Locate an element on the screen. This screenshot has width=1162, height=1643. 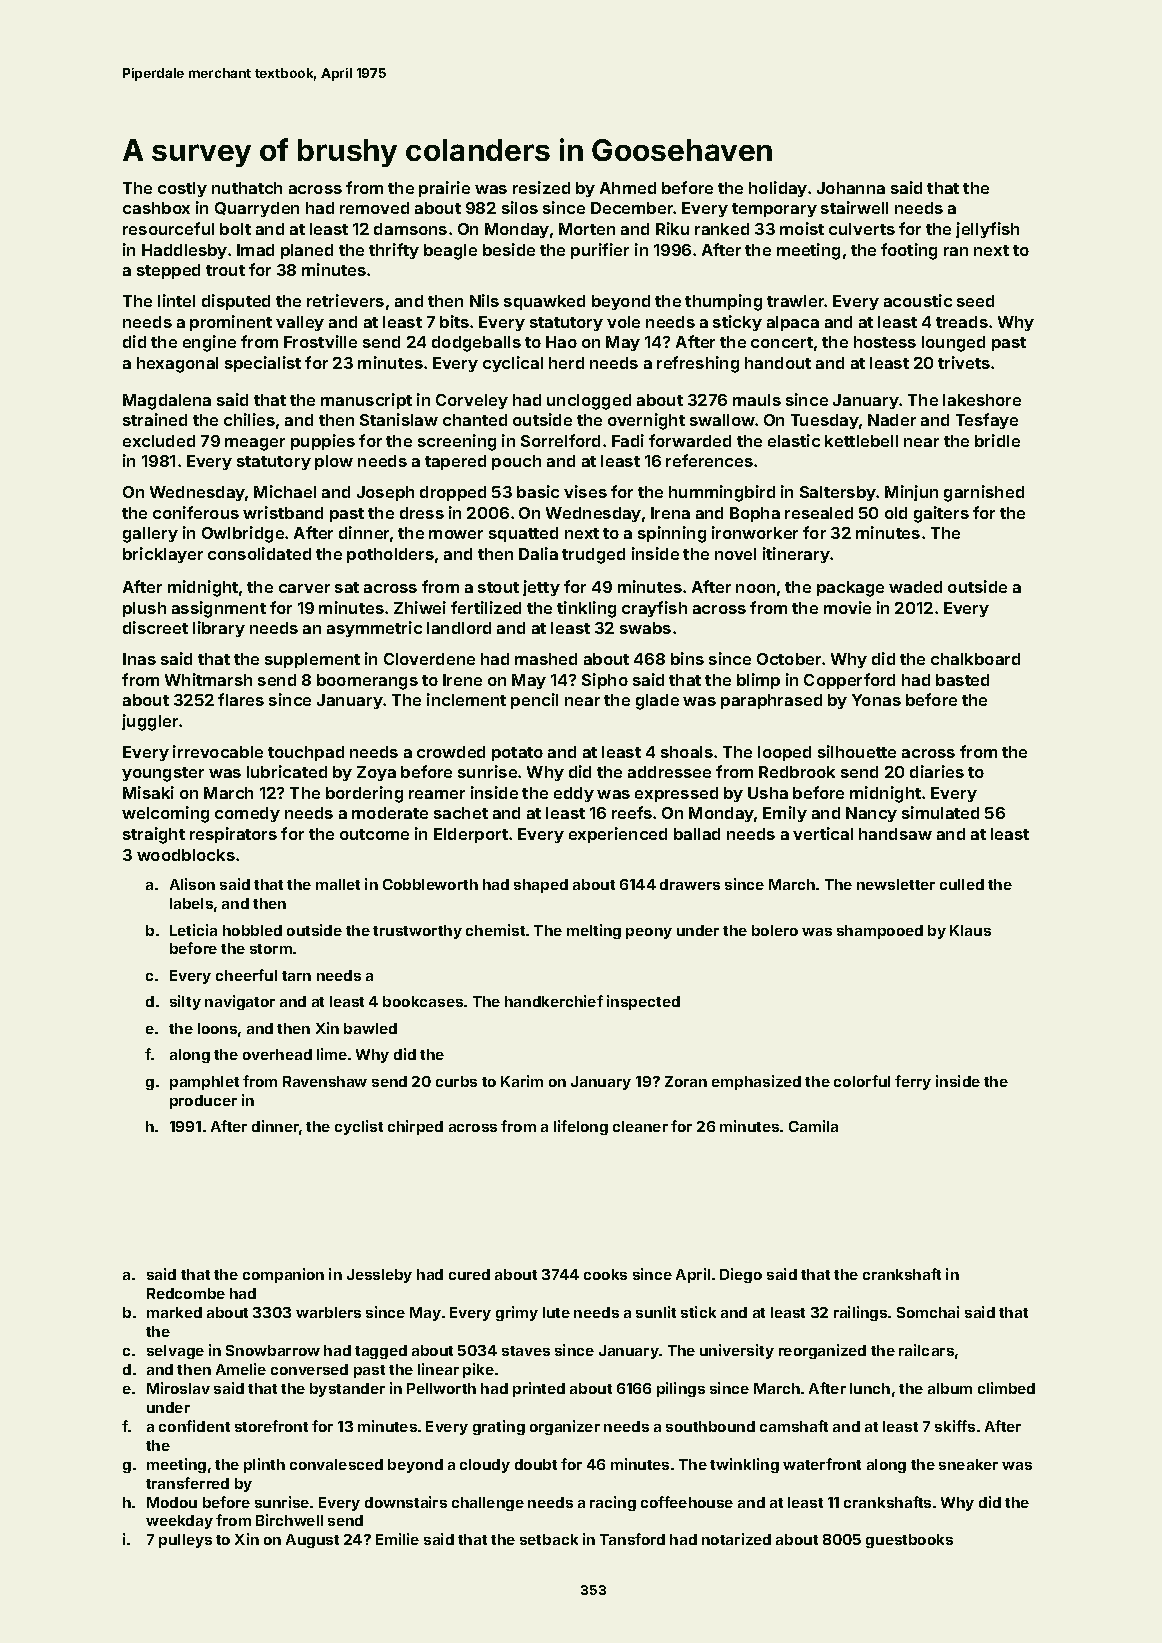
holiday is located at coordinates (778, 189).
